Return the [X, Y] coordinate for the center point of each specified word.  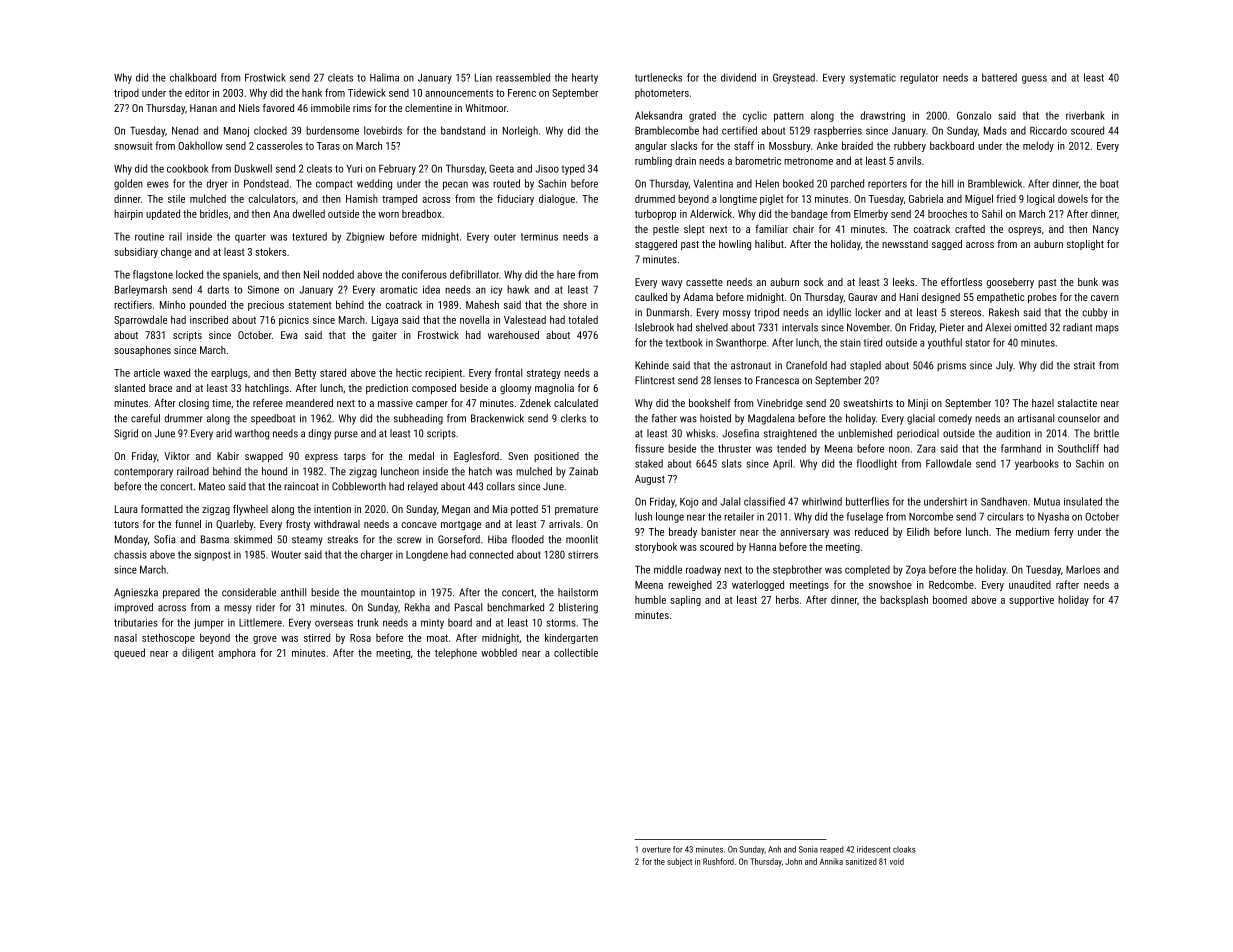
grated [702, 116]
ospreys [1024, 231]
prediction [387, 389]
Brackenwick [497, 418]
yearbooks [1037, 464]
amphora [236, 654]
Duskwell [253, 168]
